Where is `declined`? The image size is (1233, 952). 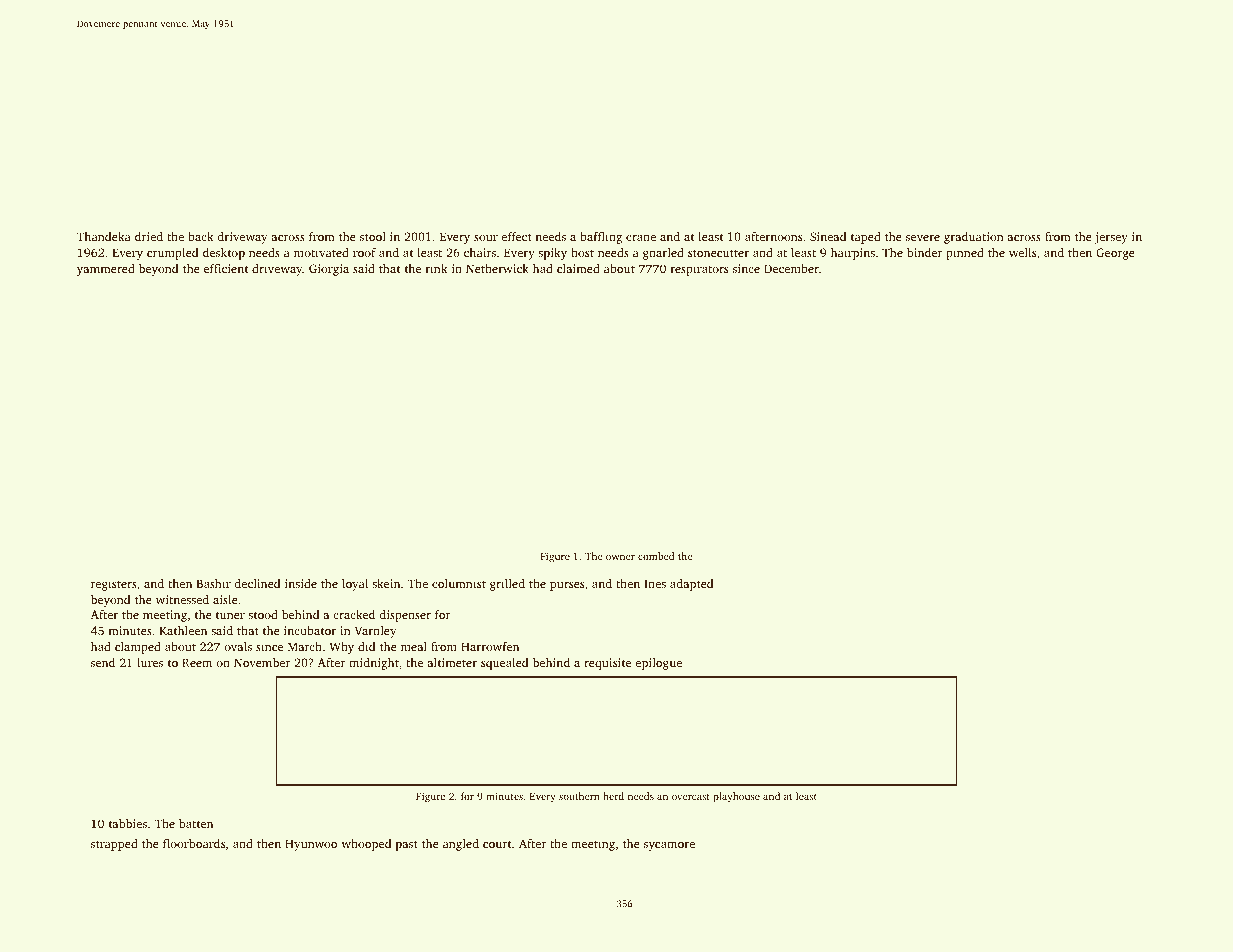
declined is located at coordinates (257, 583).
